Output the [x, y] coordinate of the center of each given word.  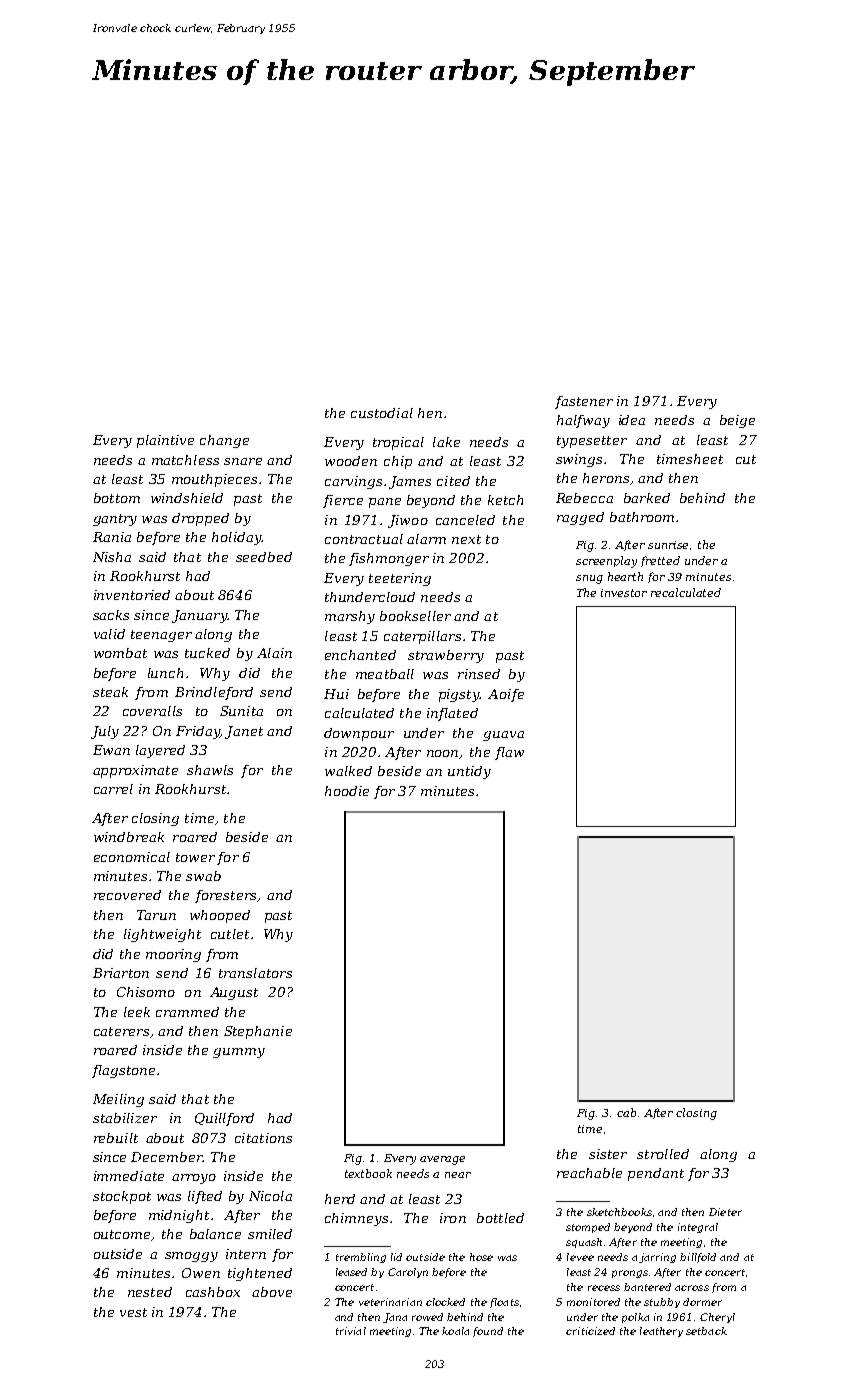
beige [737, 421]
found [488, 1332]
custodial [382, 413]
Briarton [121, 973]
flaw [509, 753]
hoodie [347, 791]
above [272, 1292]
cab [626, 1112]
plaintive [165, 441]
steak [110, 692]
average [442, 1160]
